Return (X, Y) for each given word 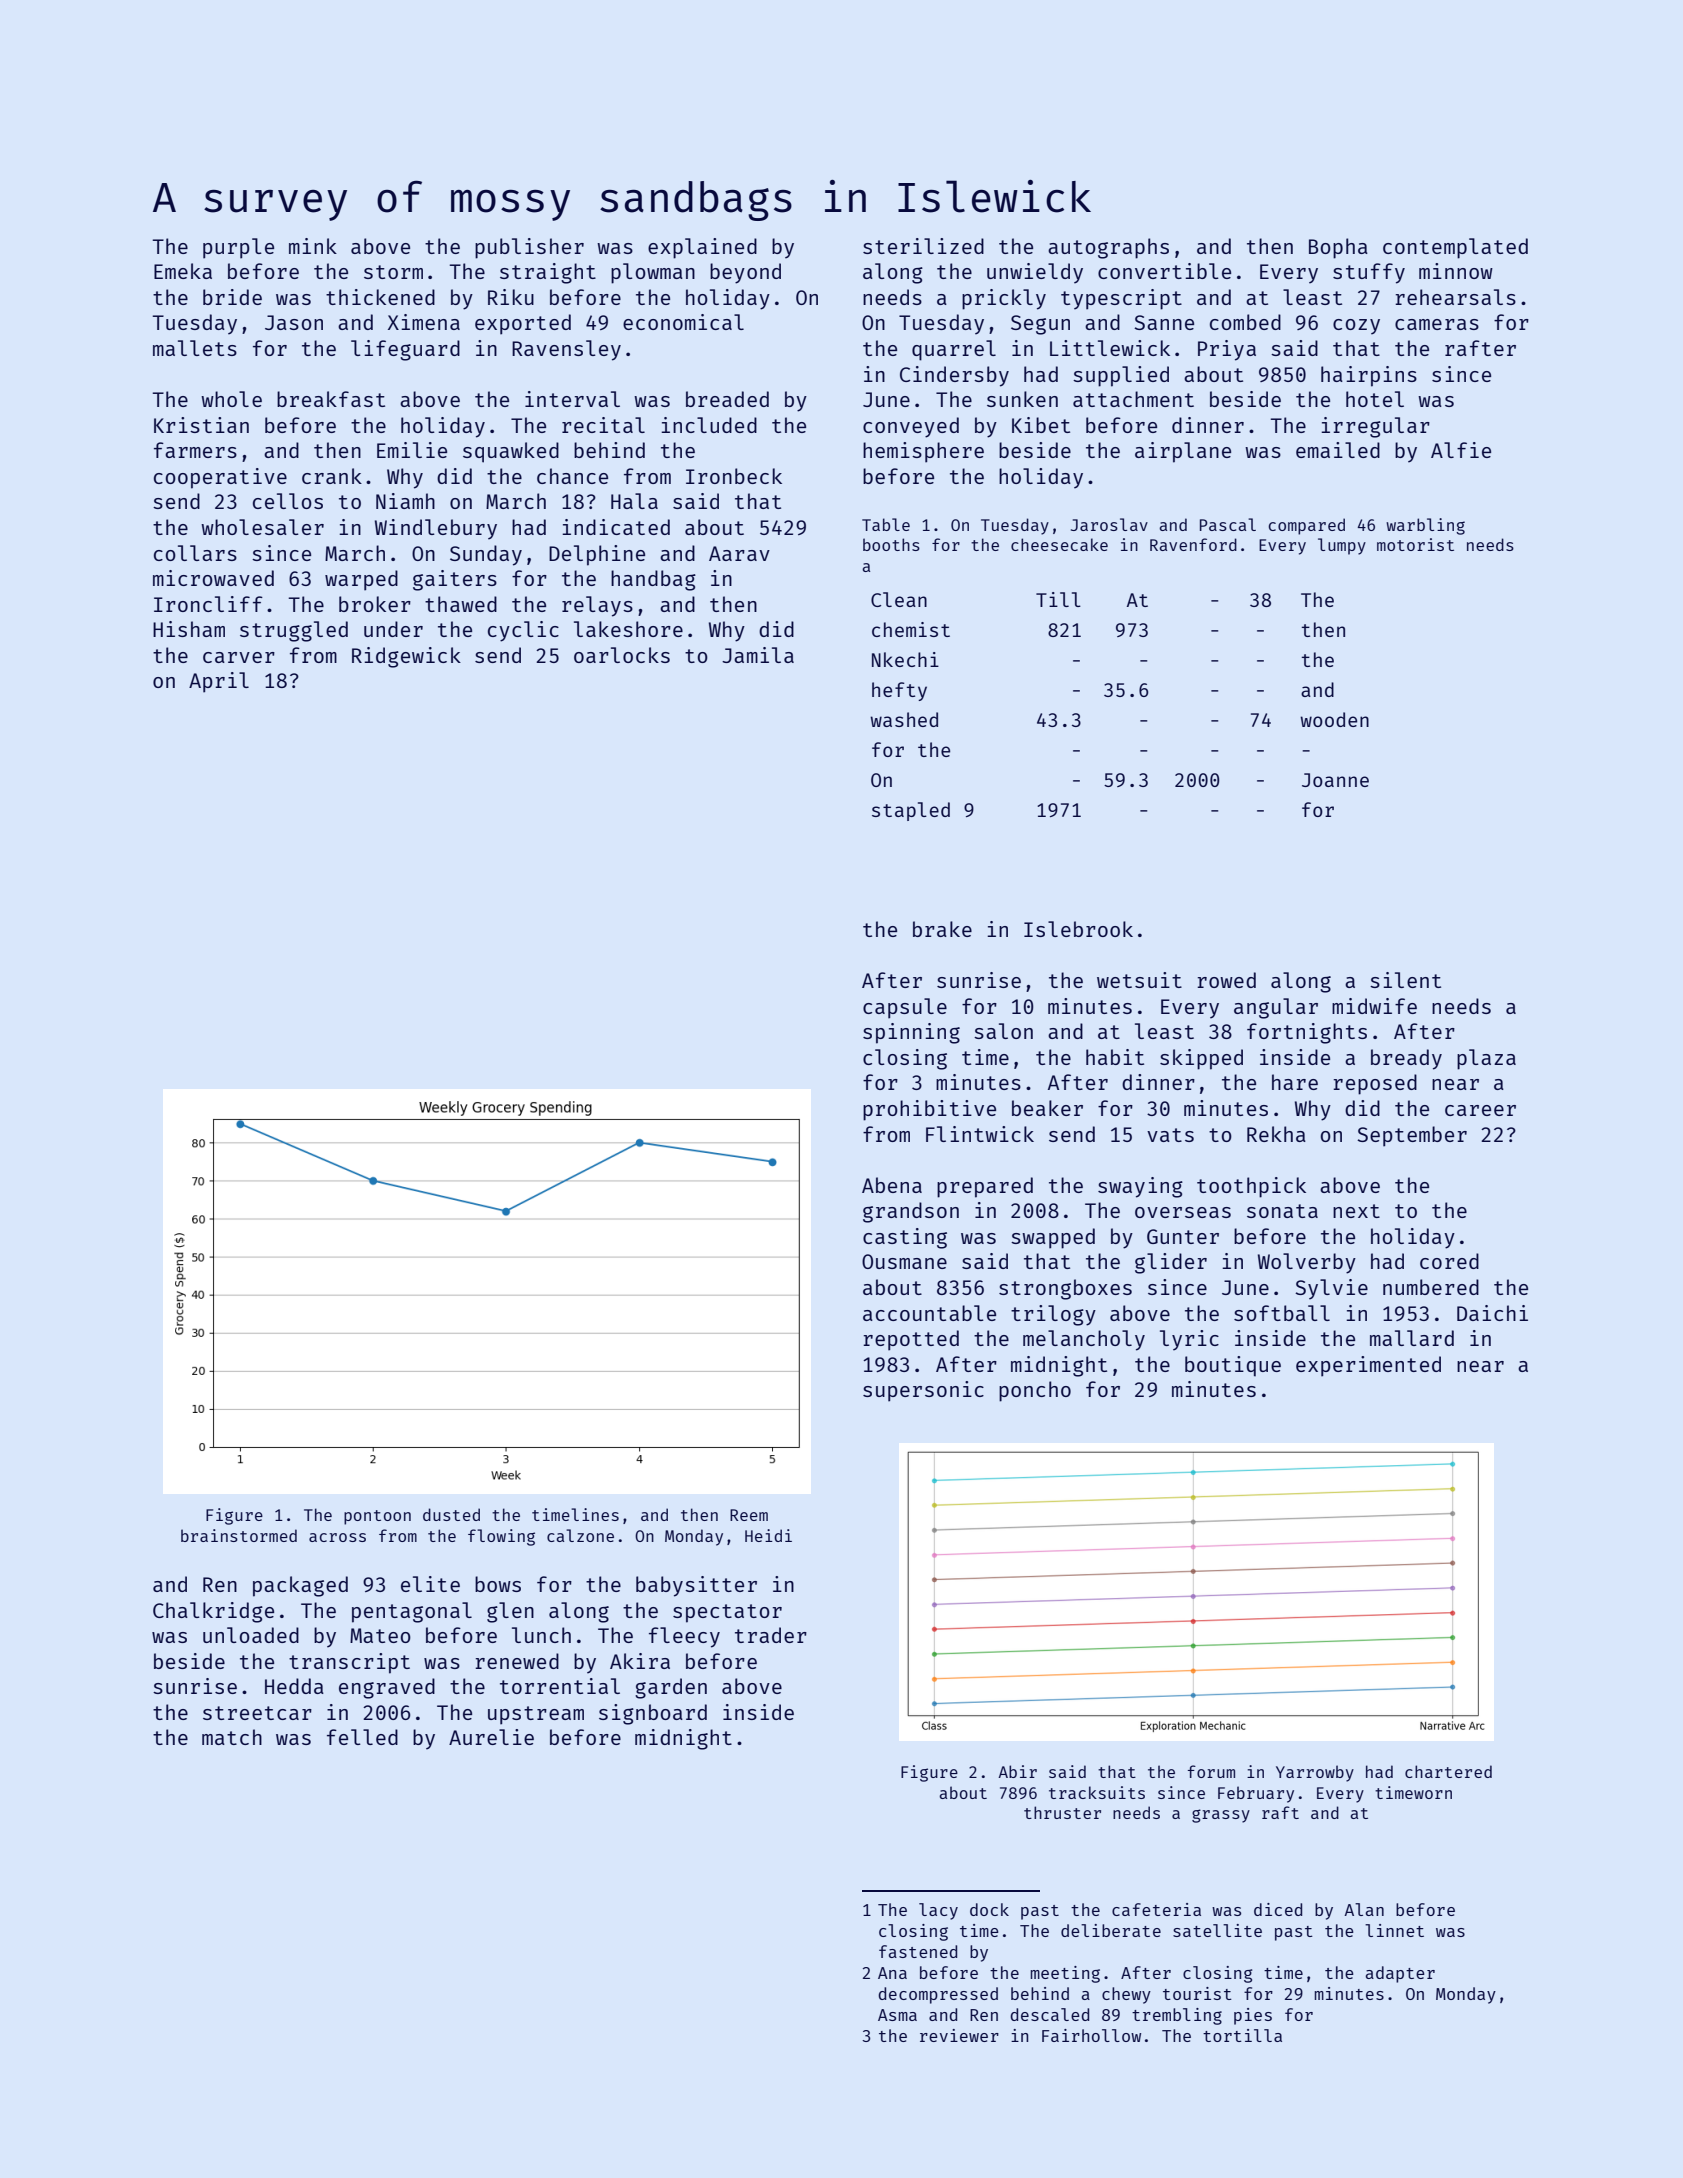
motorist (1415, 544)
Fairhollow (1091, 2035)
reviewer (959, 2035)
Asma (897, 2015)
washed (904, 719)
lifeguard (405, 350)
